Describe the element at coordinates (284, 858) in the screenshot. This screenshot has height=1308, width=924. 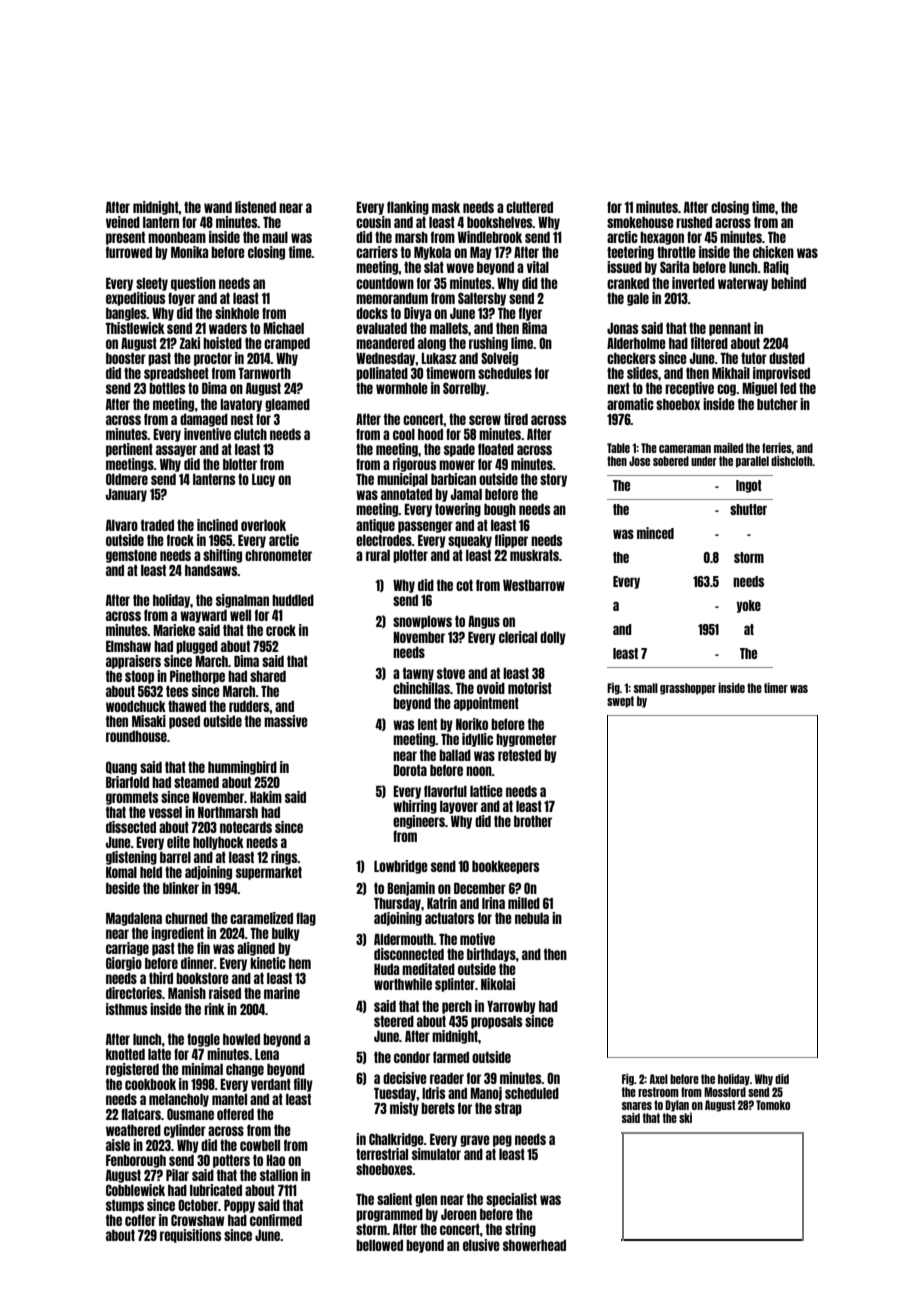
I see `rings` at that location.
